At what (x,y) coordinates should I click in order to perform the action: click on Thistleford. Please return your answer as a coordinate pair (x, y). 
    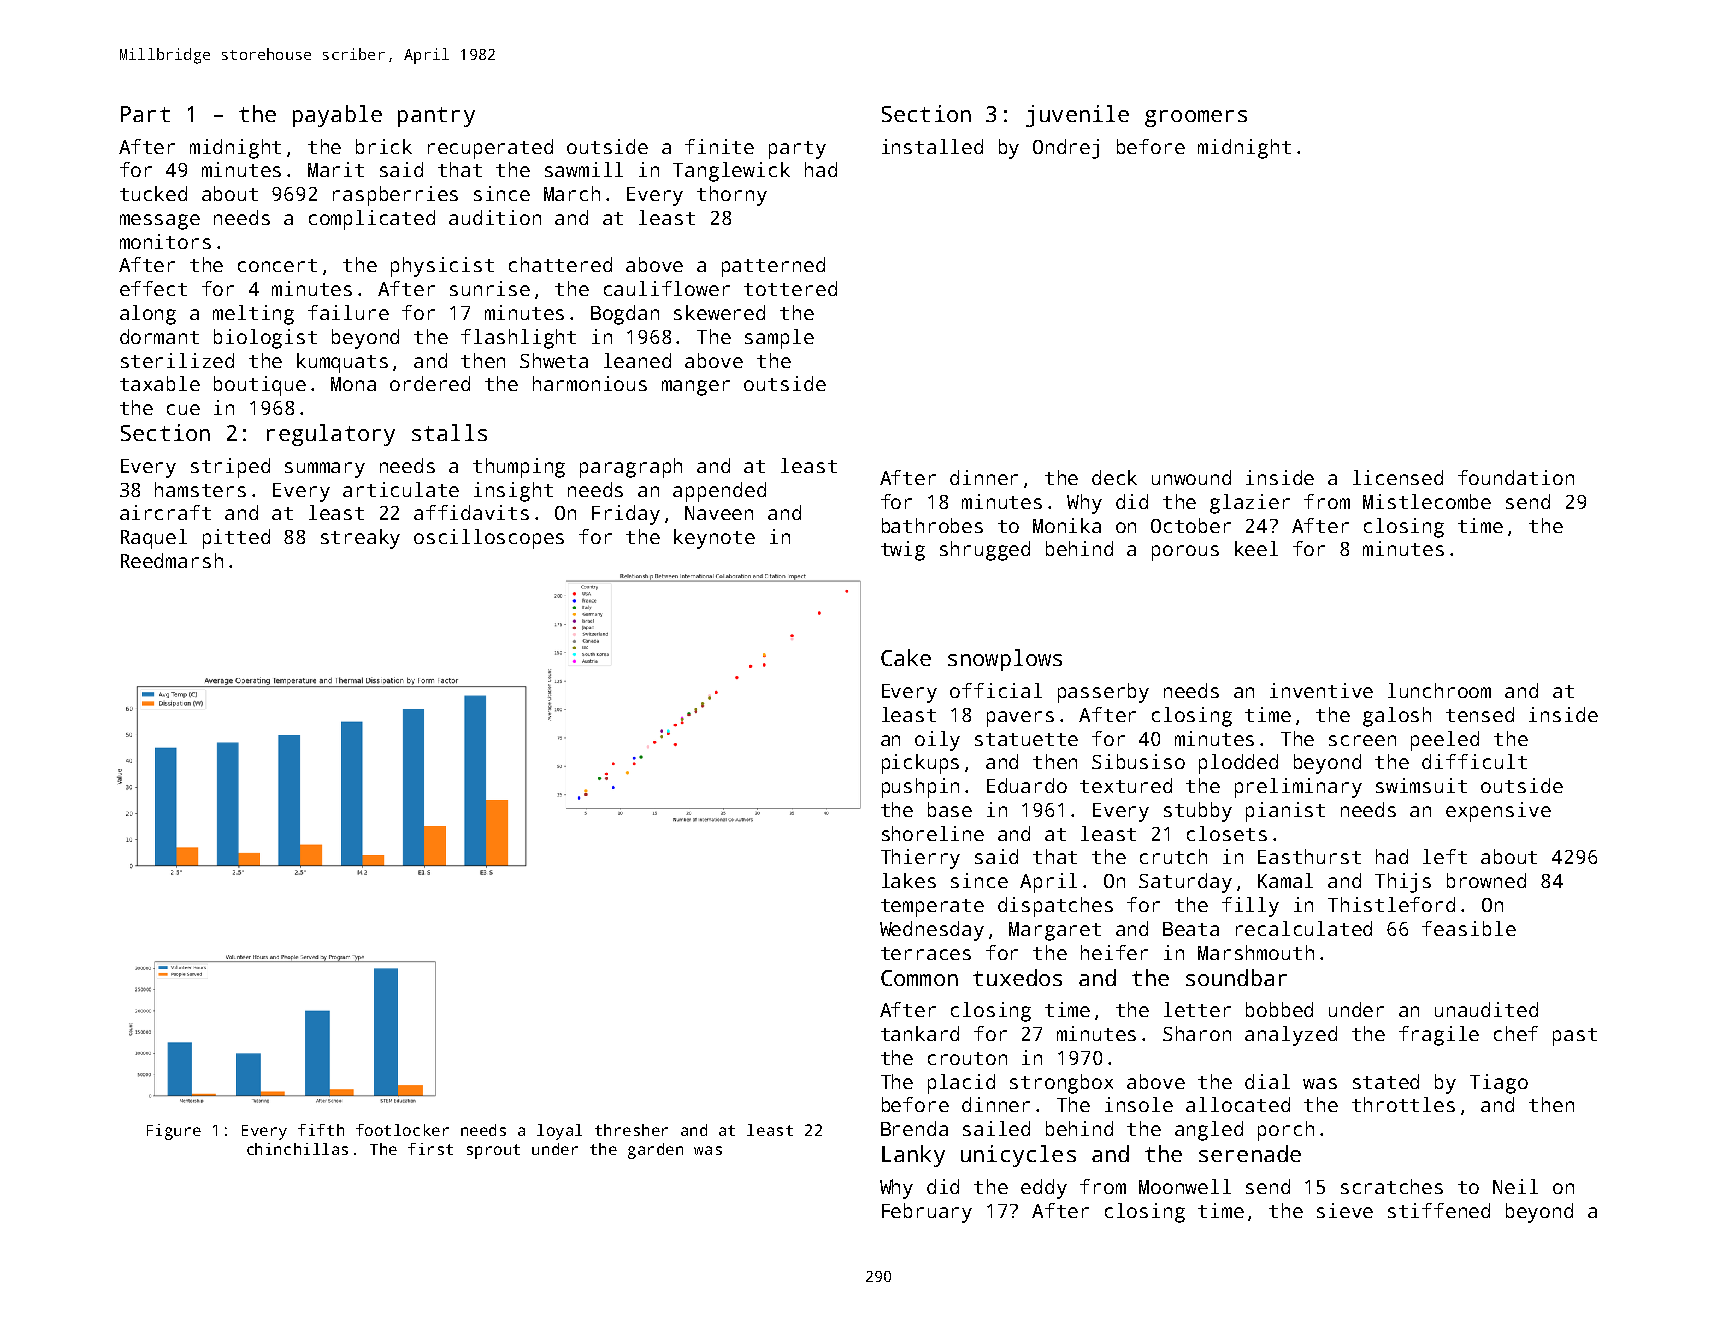
    Looking at the image, I should click on (1391, 904).
